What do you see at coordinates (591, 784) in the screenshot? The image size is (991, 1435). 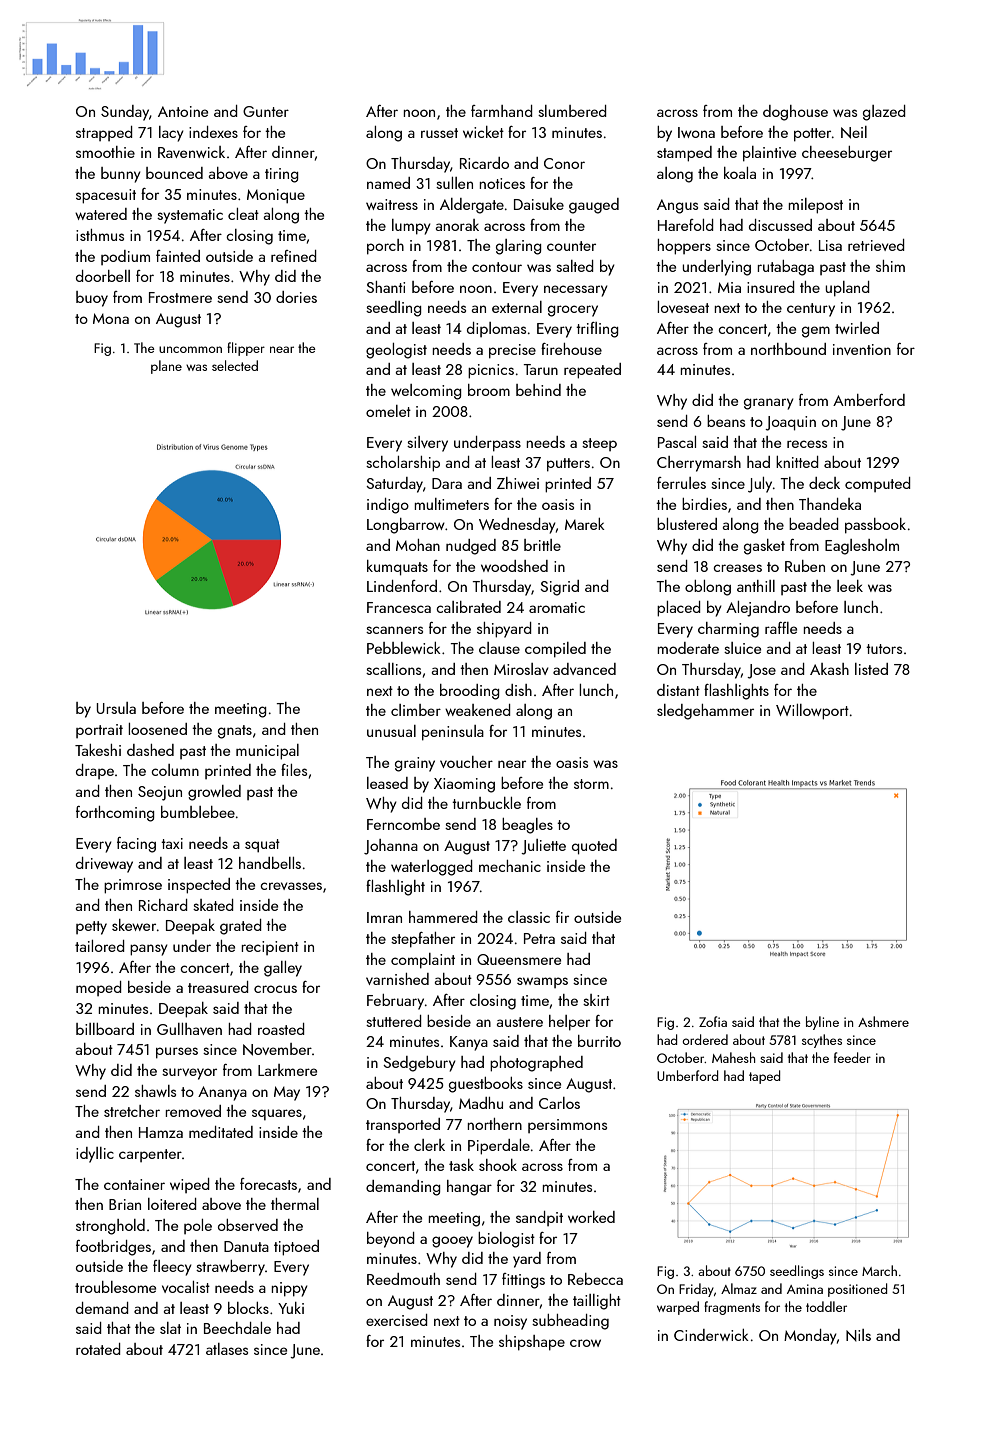 I see `storm` at bounding box center [591, 784].
